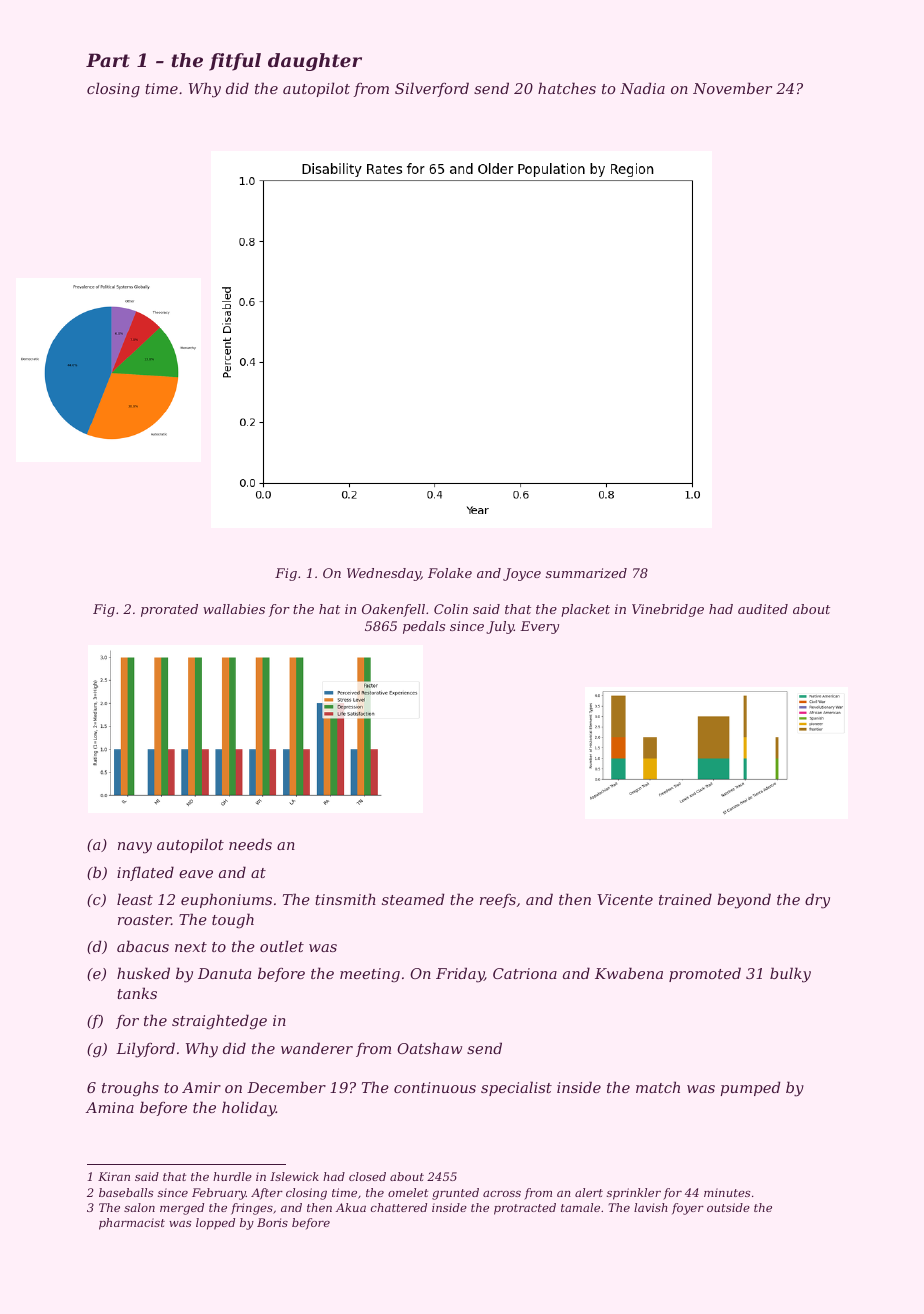  Describe the element at coordinates (169, 610) in the screenshot. I see `prorated` at that location.
